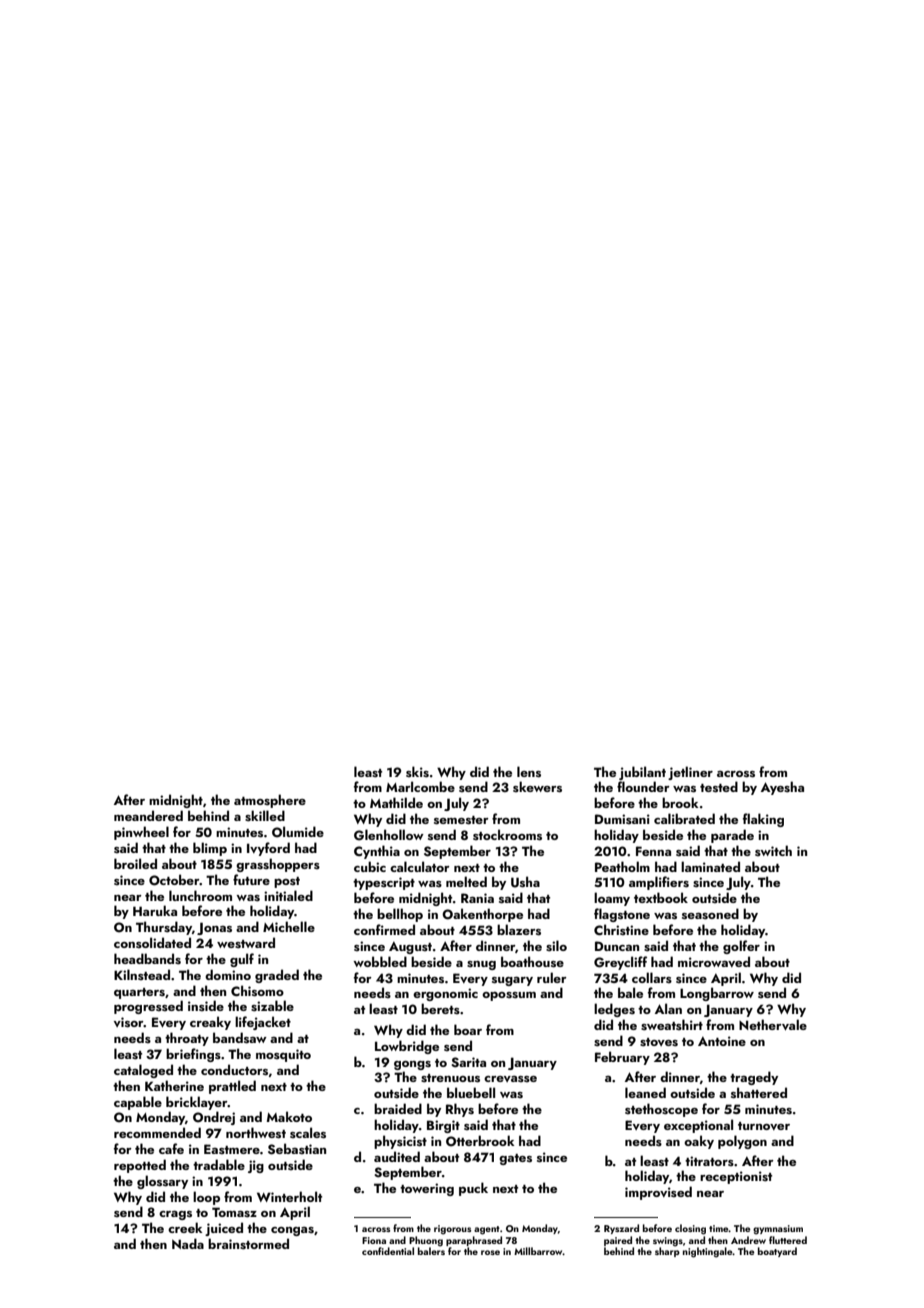 The image size is (924, 1308). Describe the element at coordinates (162, 1182) in the page. I see `glossary` at that location.
